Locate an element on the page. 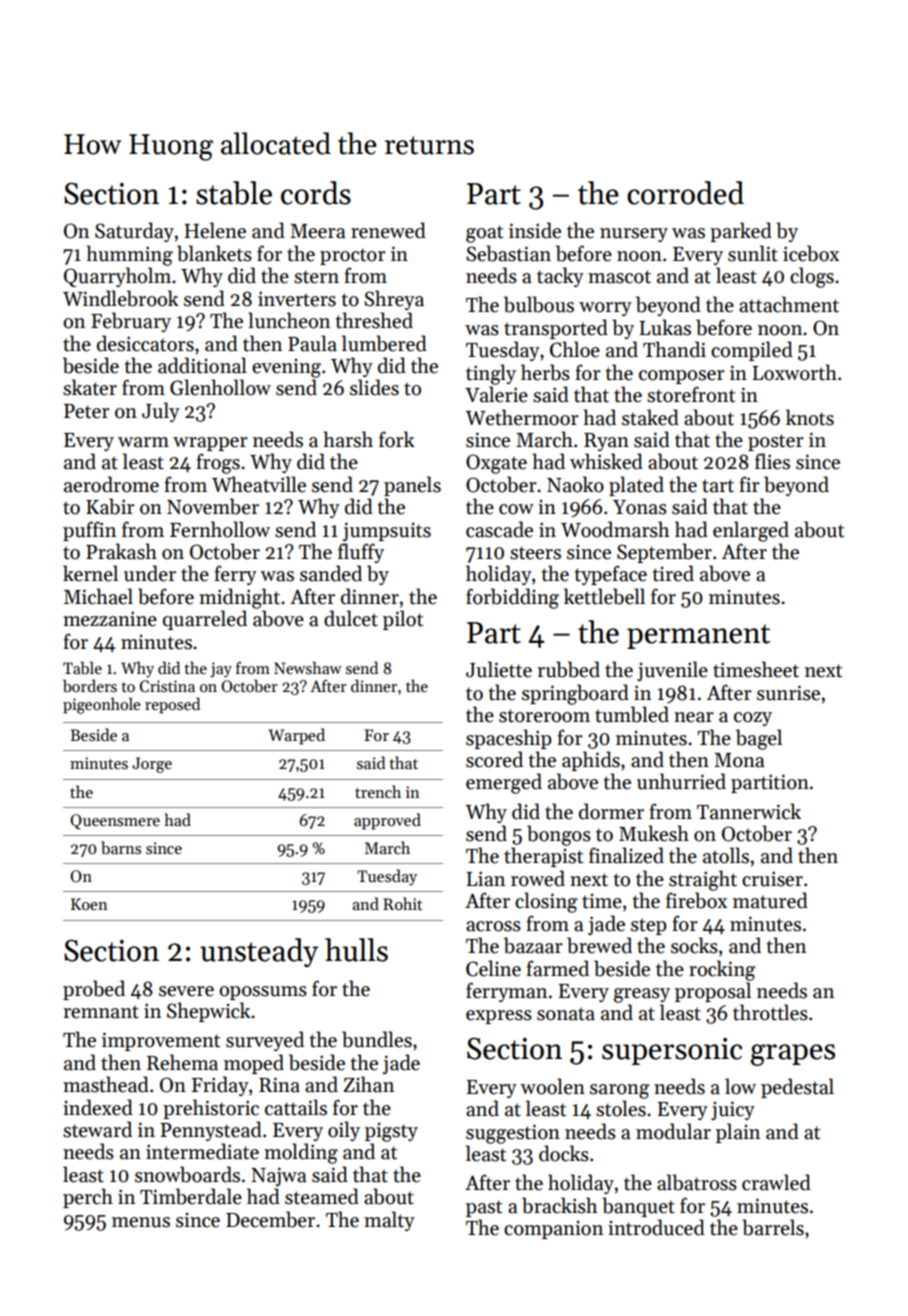 This image has height=1316, width=908. corroded is located at coordinates (685, 193).
